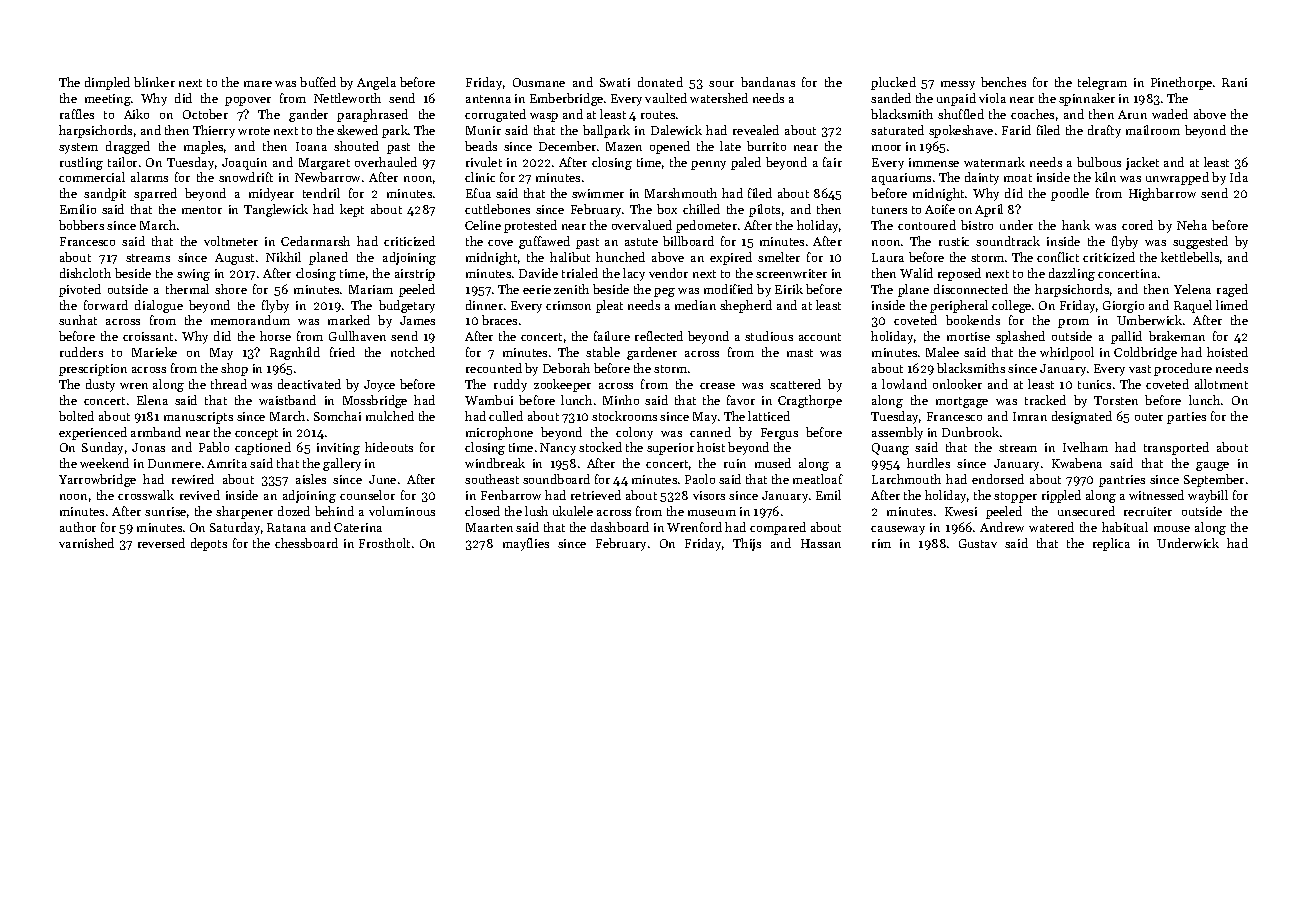 This document has height=924, width=1308. Describe the element at coordinates (821, 543) in the document. I see `Hassan` at that location.
